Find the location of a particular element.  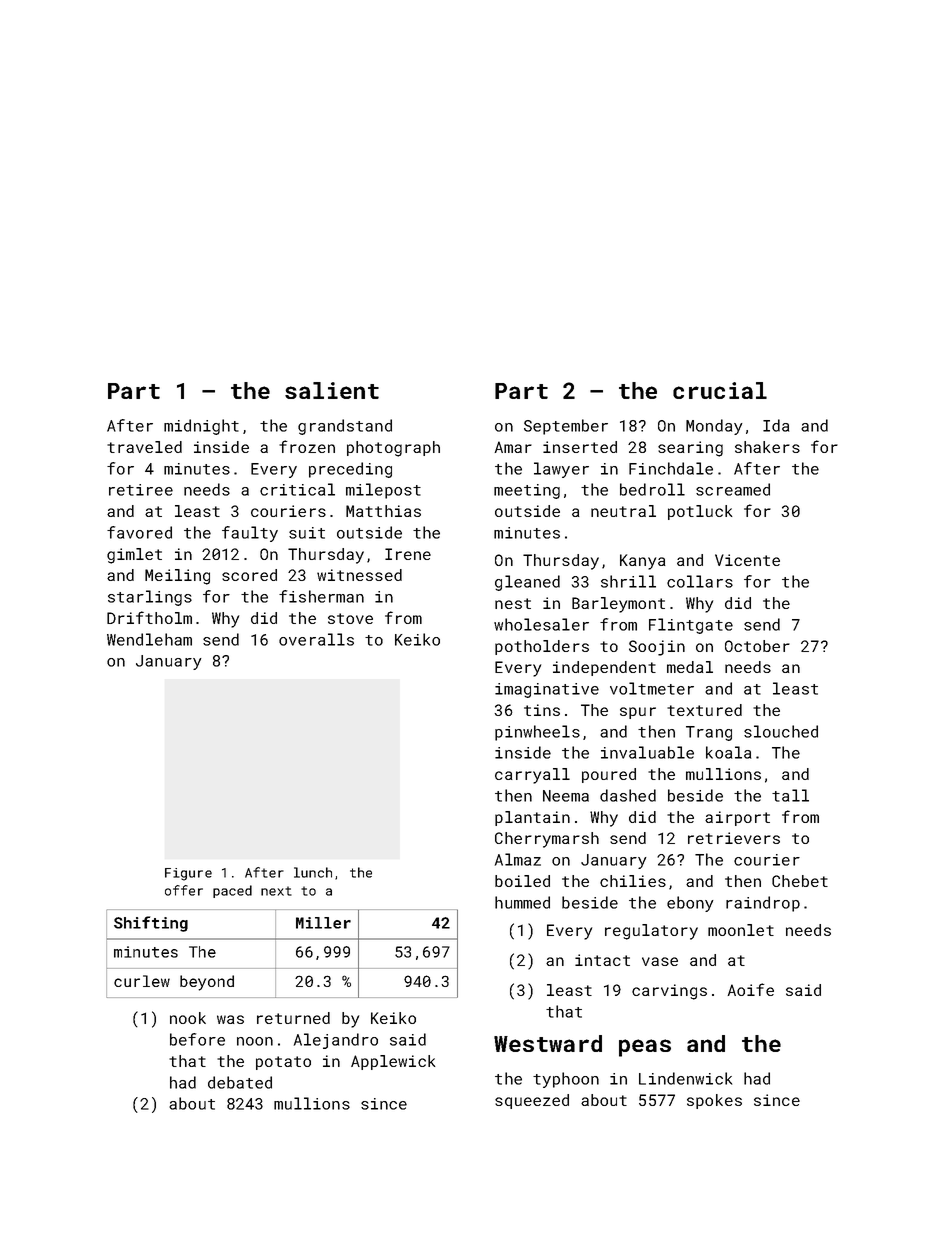

Figure is located at coordinates (188, 874).
